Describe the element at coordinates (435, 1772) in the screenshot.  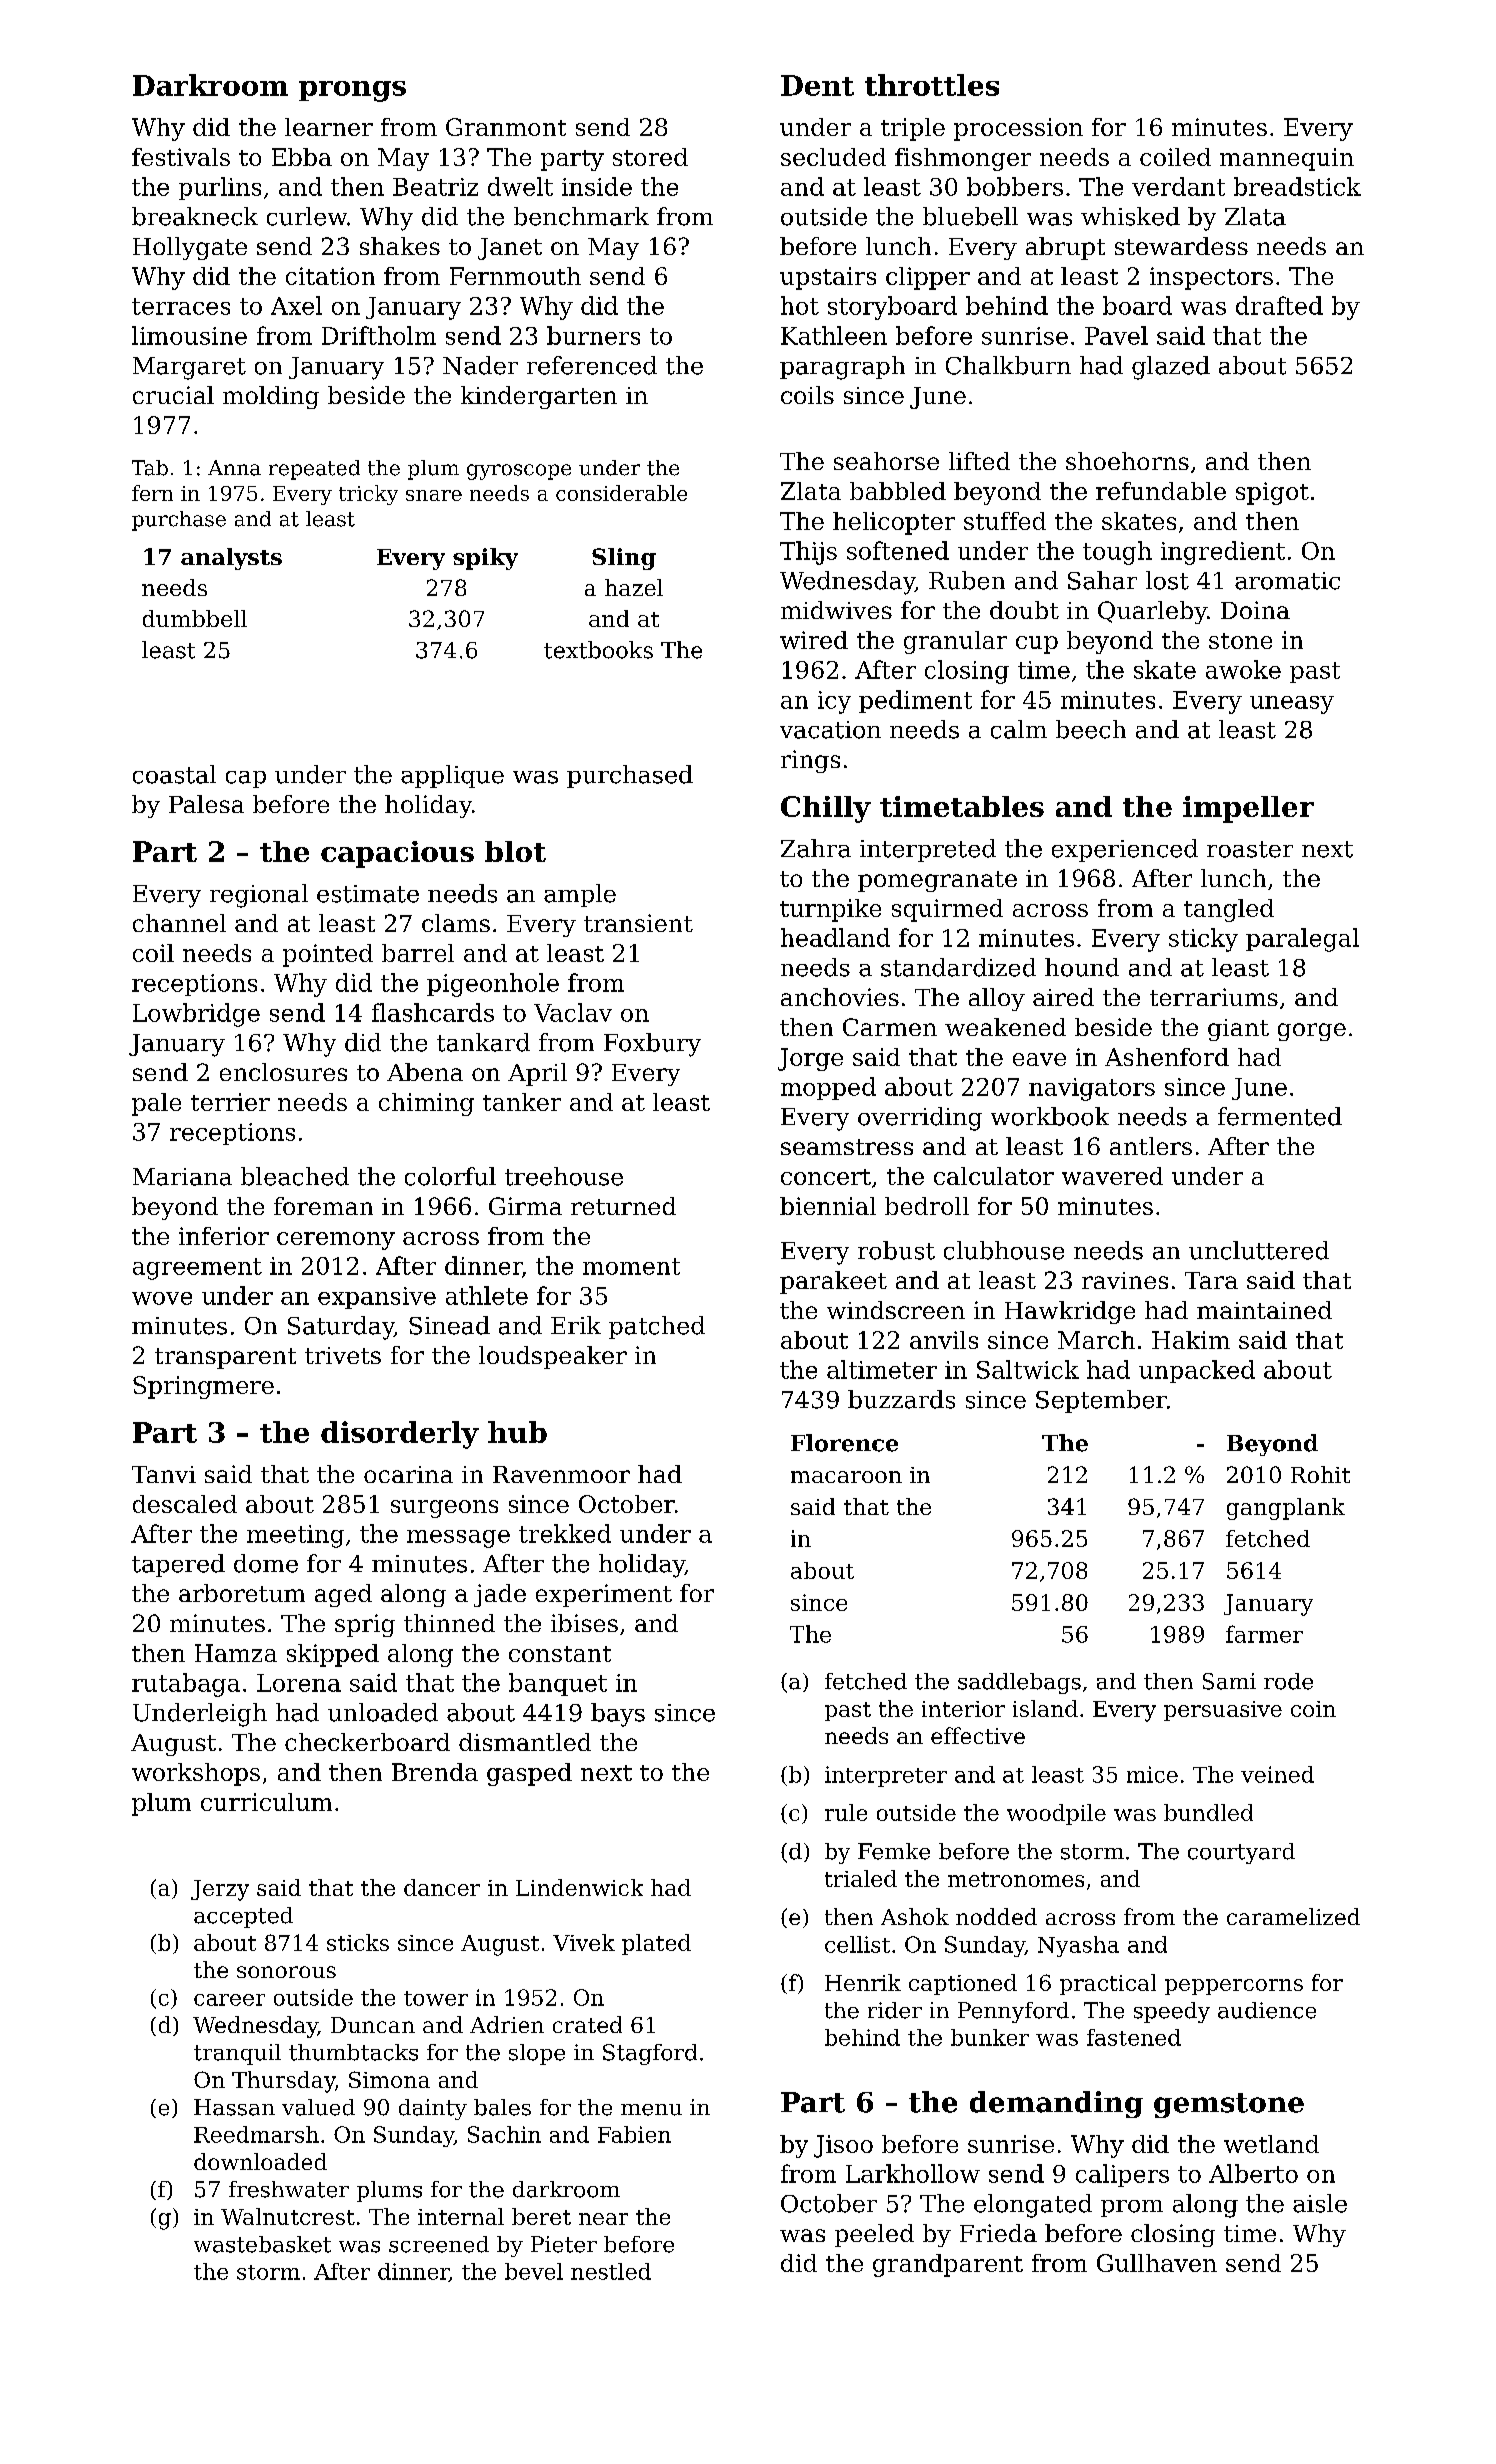
I see `Brenda` at that location.
